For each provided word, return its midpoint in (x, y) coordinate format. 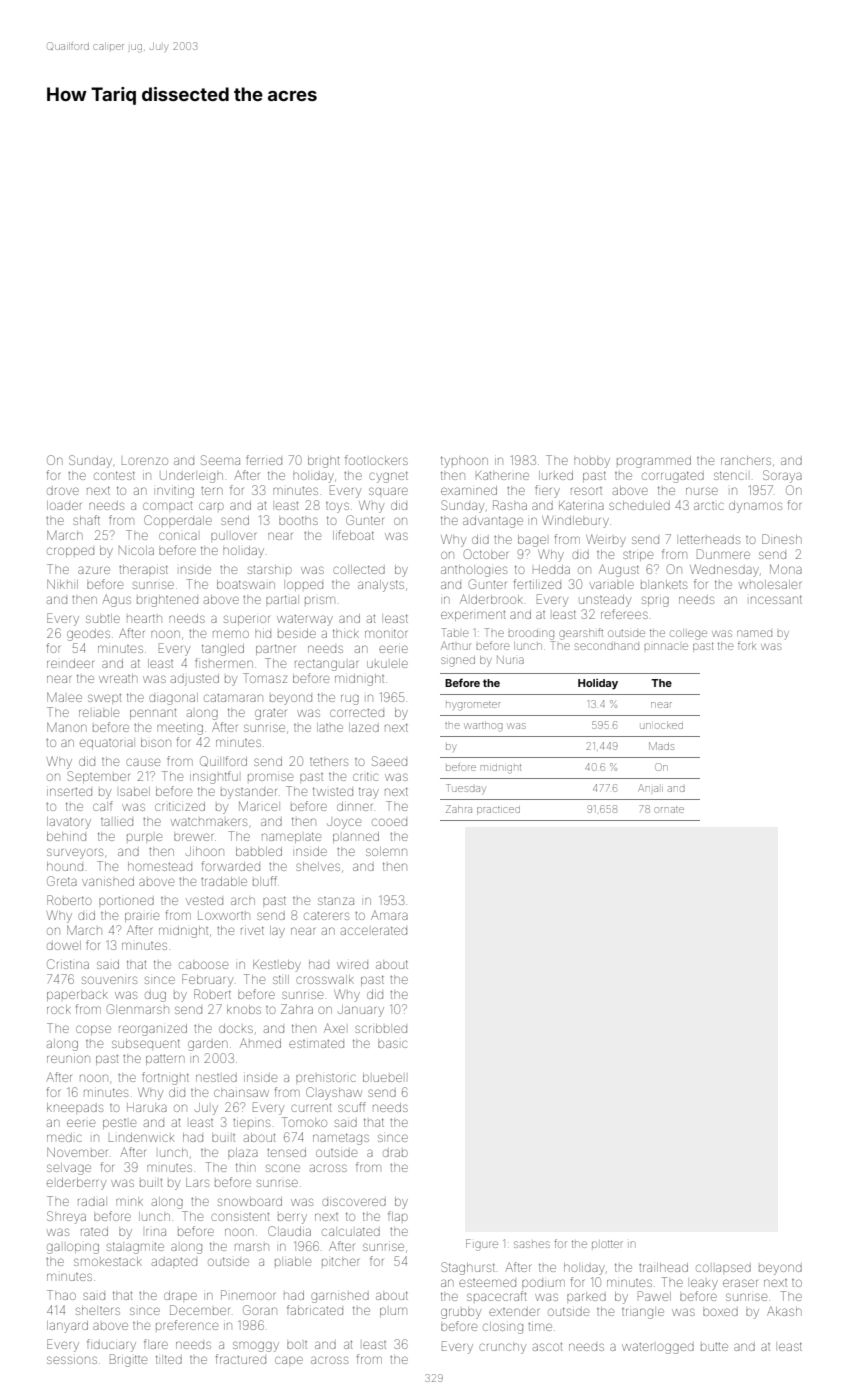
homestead (160, 866)
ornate (669, 810)
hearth (144, 618)
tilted (169, 1359)
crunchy (502, 1348)
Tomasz (265, 678)
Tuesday (465, 789)
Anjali (651, 788)
